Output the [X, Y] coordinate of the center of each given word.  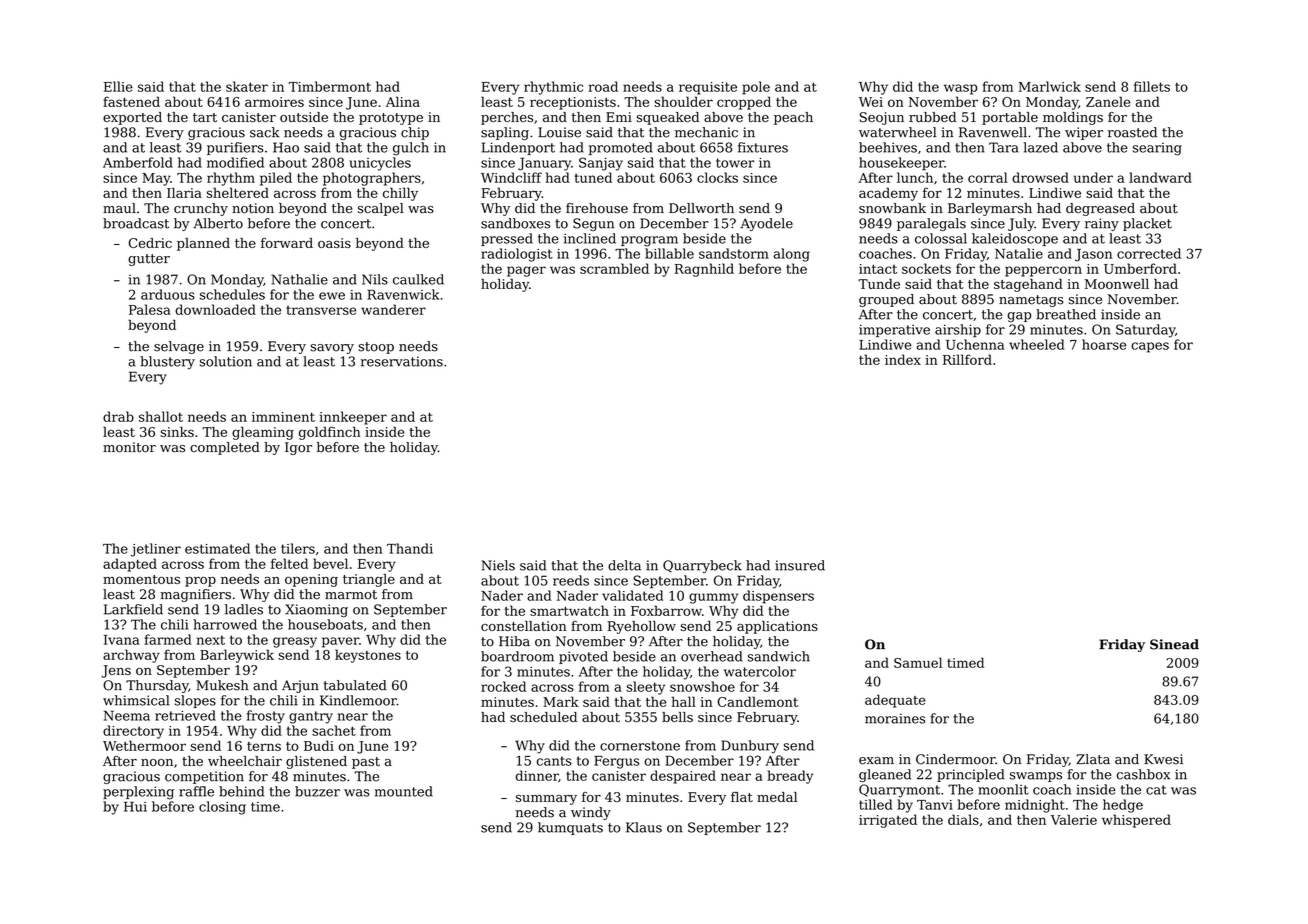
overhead [712, 656]
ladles [244, 609]
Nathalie [300, 279]
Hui [135, 806]
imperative [894, 330]
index [903, 359]
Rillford [967, 359]
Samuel [918, 662]
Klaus [644, 827]
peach [793, 118]
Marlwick [1049, 86]
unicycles [380, 164]
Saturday [1145, 331]
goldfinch [330, 433]
